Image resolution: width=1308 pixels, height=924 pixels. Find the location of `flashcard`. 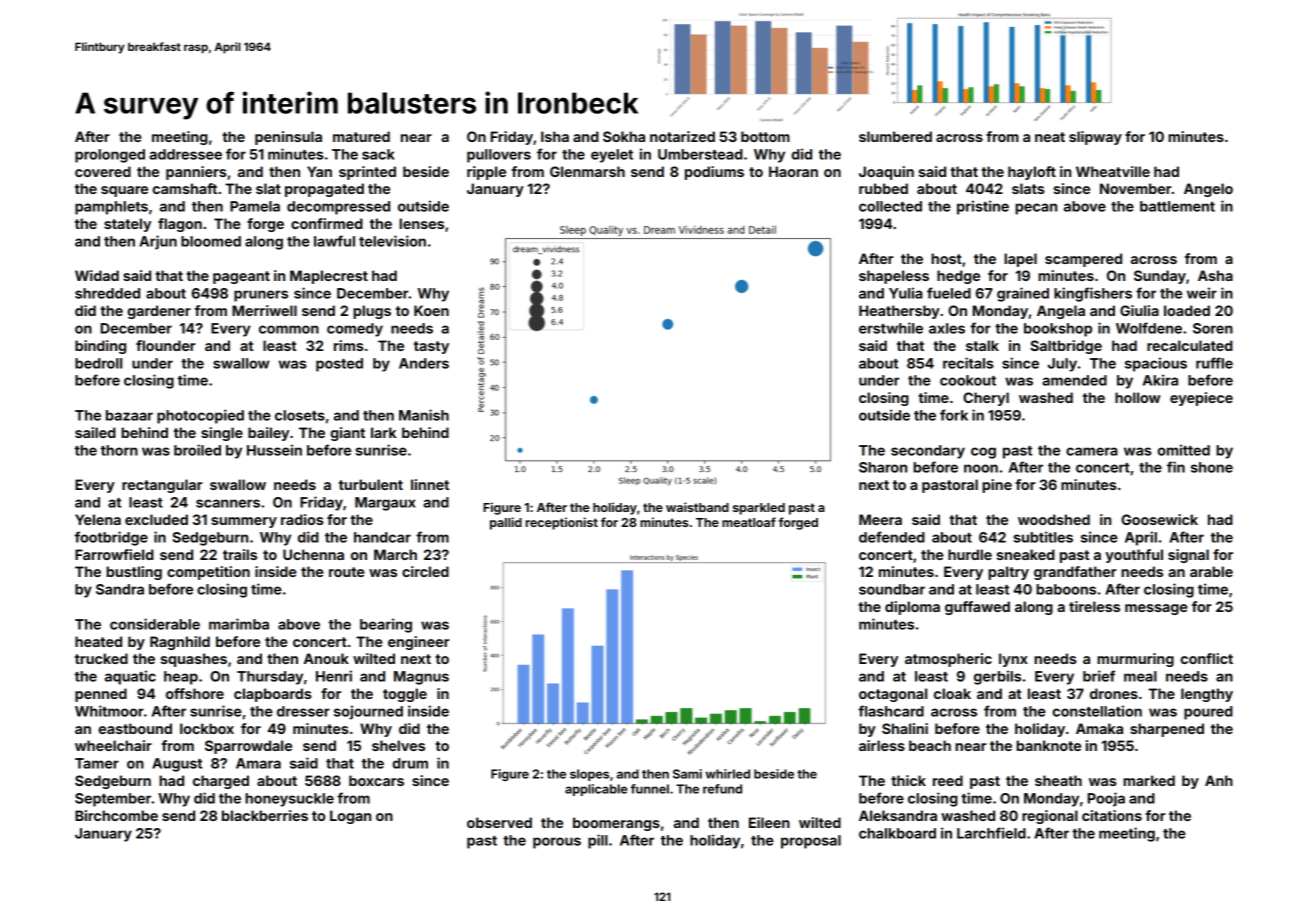

flashcard is located at coordinates (891, 711).
